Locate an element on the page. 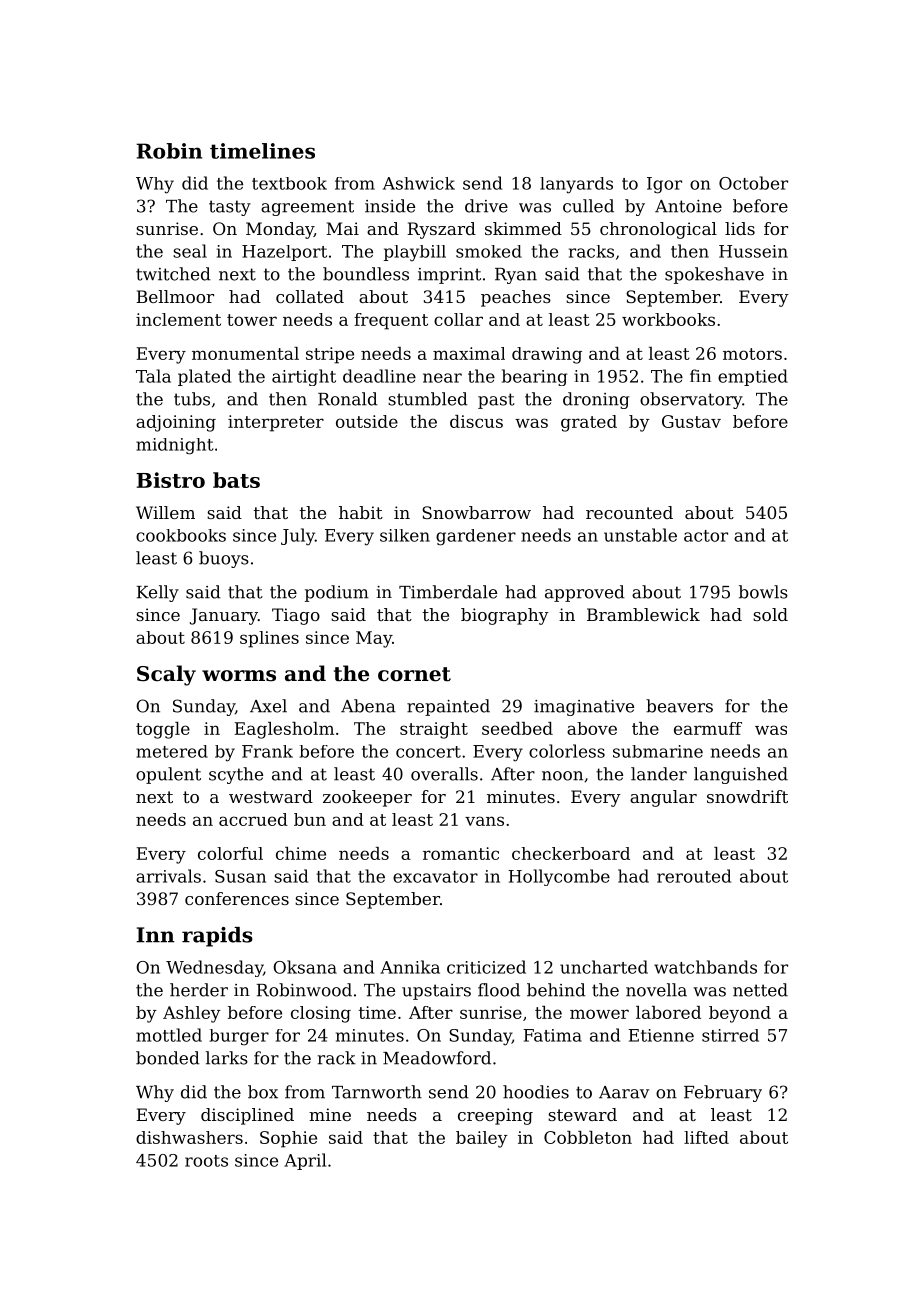  October is located at coordinates (753, 183).
